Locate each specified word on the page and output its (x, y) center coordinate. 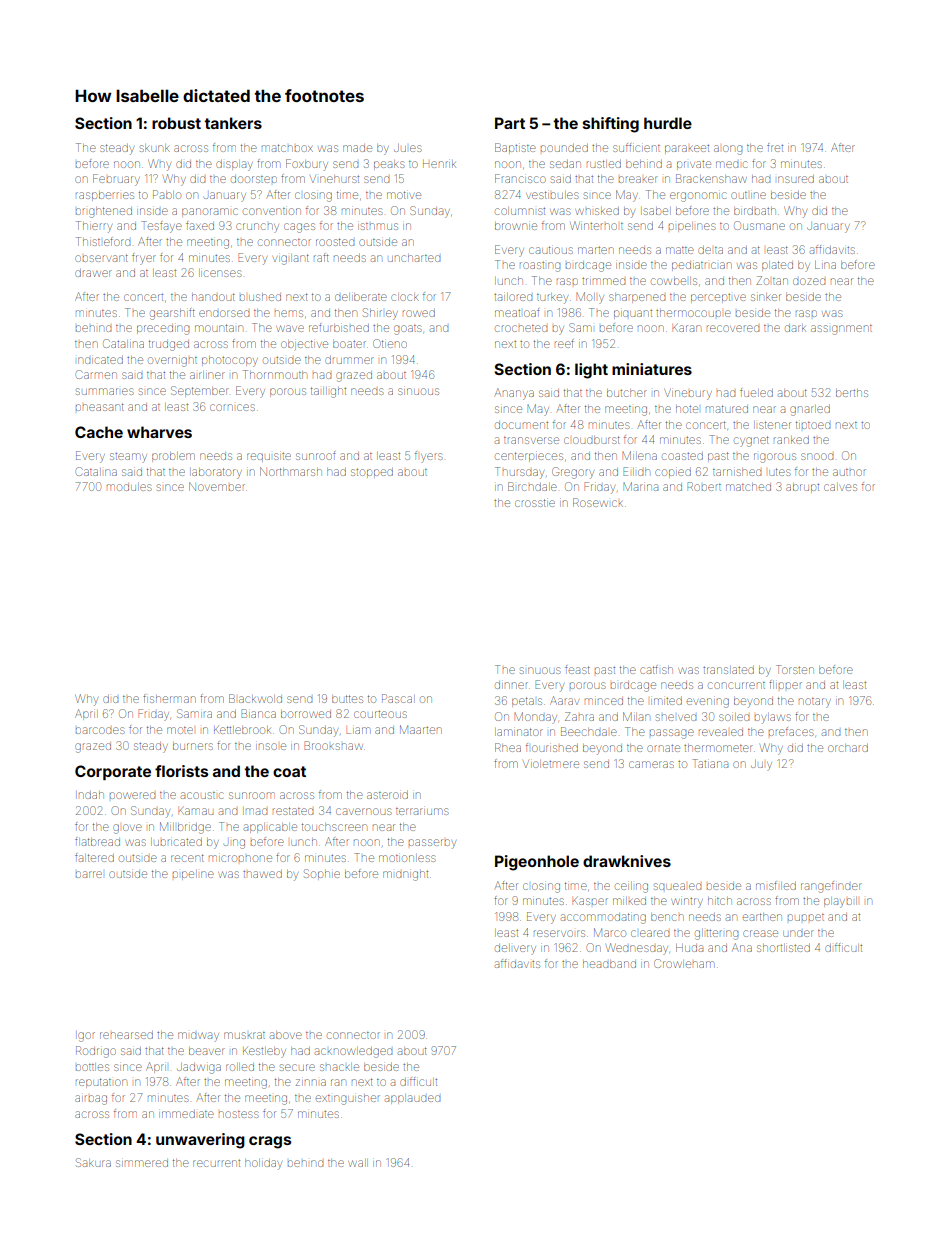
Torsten (795, 669)
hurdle (668, 123)
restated (293, 811)
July (761, 765)
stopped (372, 472)
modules (129, 487)
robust (176, 123)
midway (198, 1037)
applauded (412, 1099)
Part (510, 123)
